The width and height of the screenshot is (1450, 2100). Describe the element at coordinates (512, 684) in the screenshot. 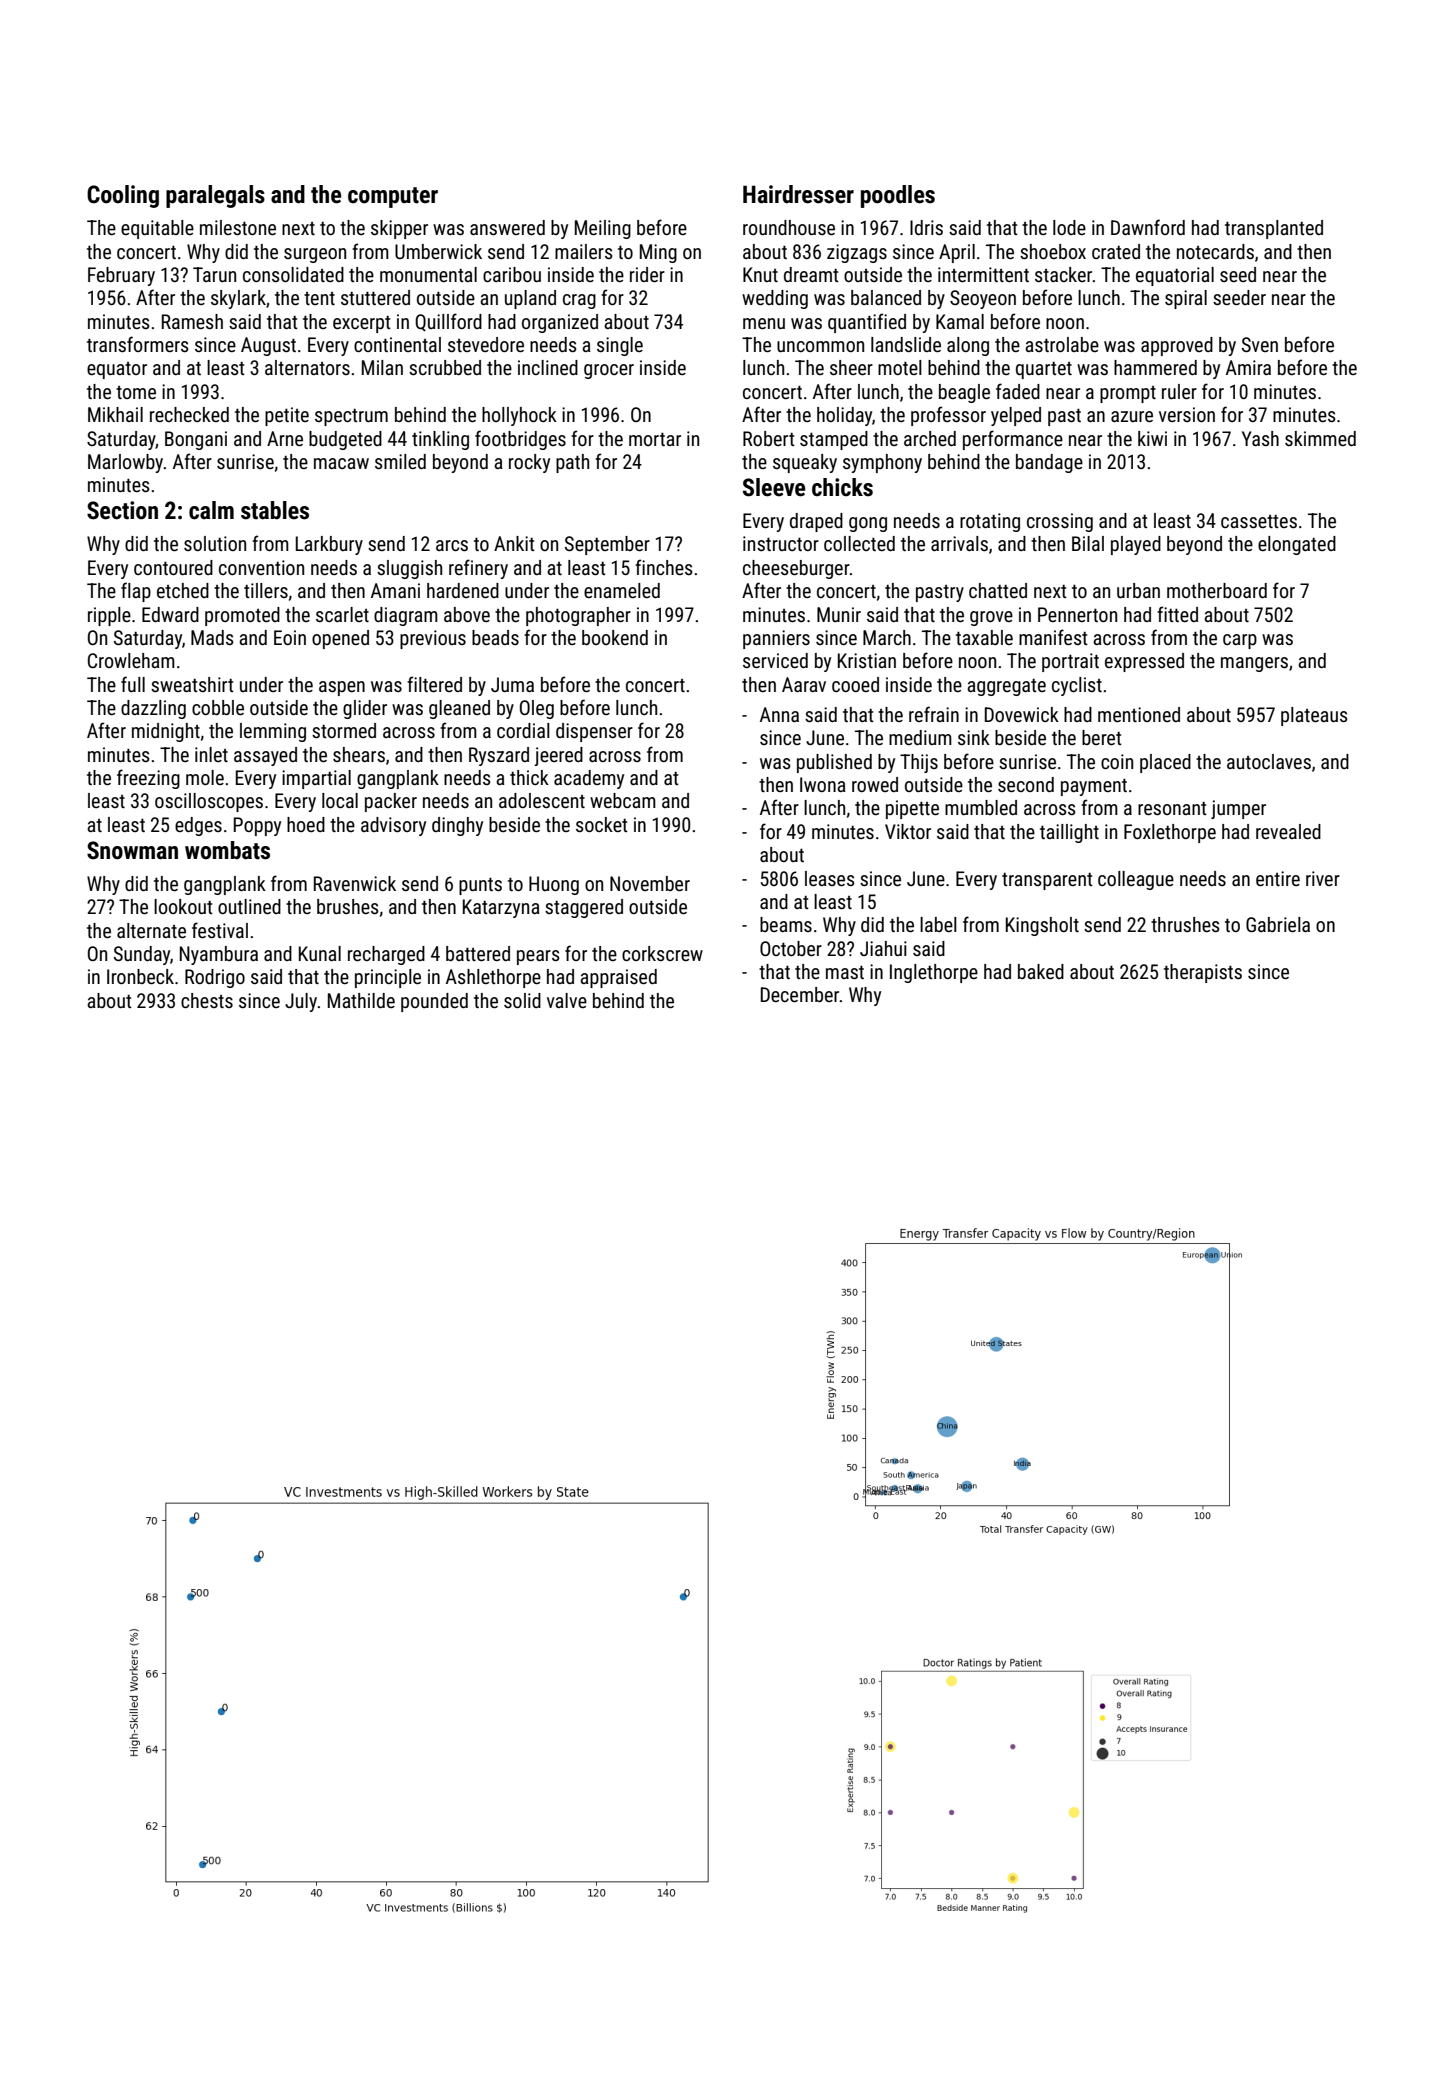

I see `Juma` at that location.
